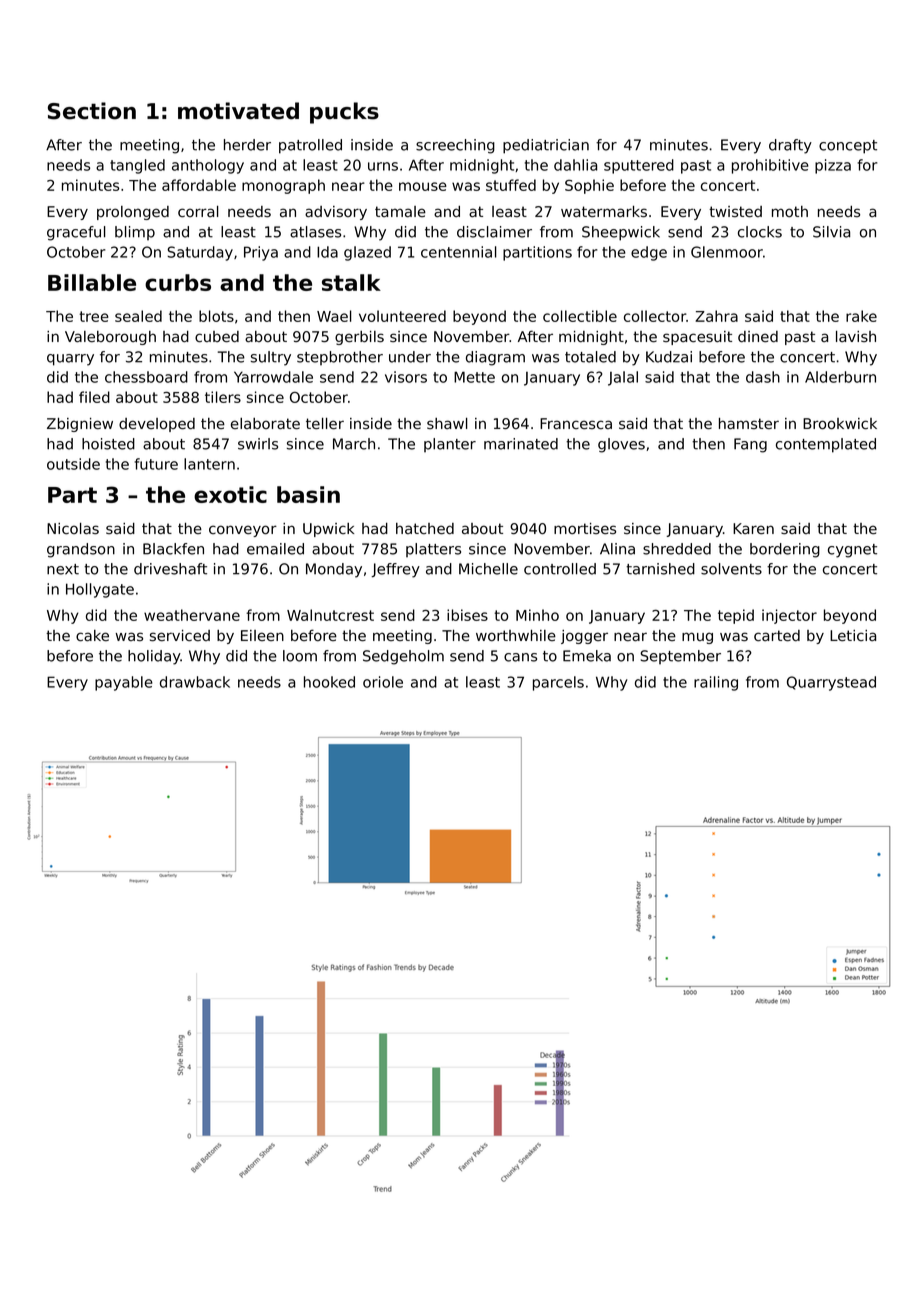 The width and height of the image is (924, 1308). I want to click on drawback, so click(195, 682).
